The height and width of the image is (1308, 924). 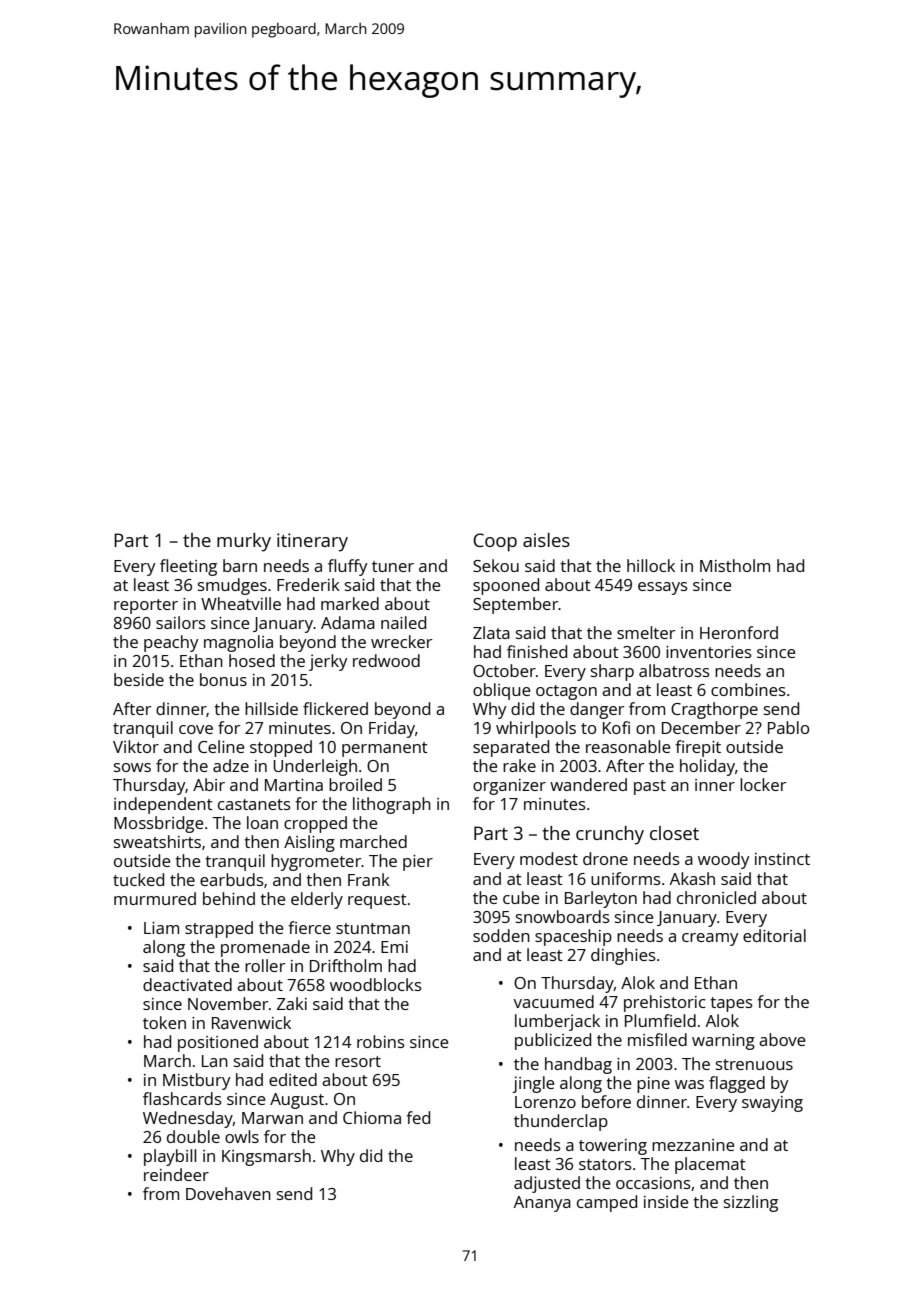 I want to click on Dovehaven, so click(x=228, y=1193).
